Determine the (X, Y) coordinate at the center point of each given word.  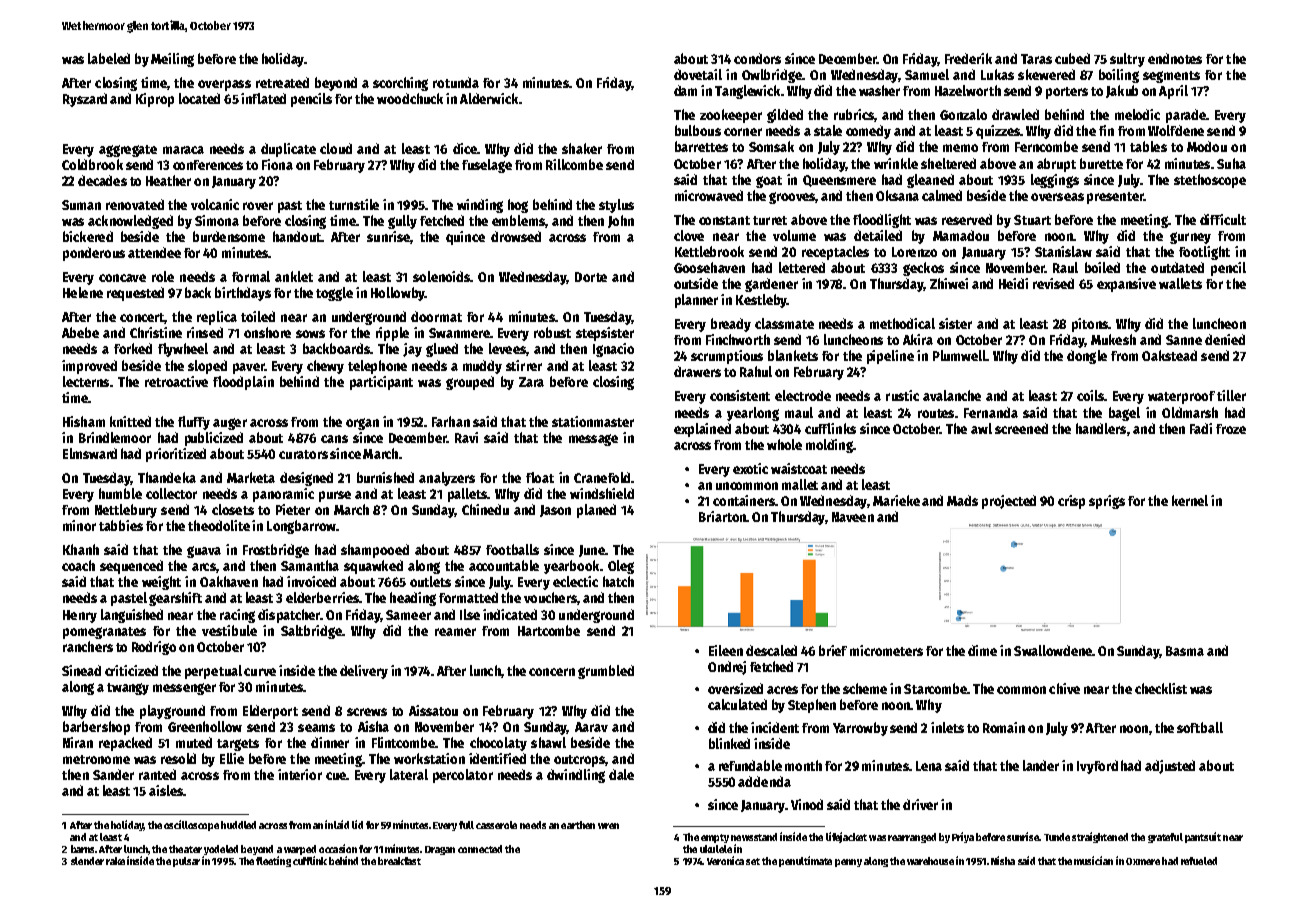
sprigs (1107, 502)
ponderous (94, 254)
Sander (113, 774)
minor (79, 525)
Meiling (172, 60)
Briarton (722, 516)
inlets (947, 727)
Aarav (591, 727)
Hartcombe (549, 630)
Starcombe (935, 688)
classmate (784, 323)
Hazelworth (968, 90)
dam (685, 90)
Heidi (1013, 283)
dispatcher (289, 616)
